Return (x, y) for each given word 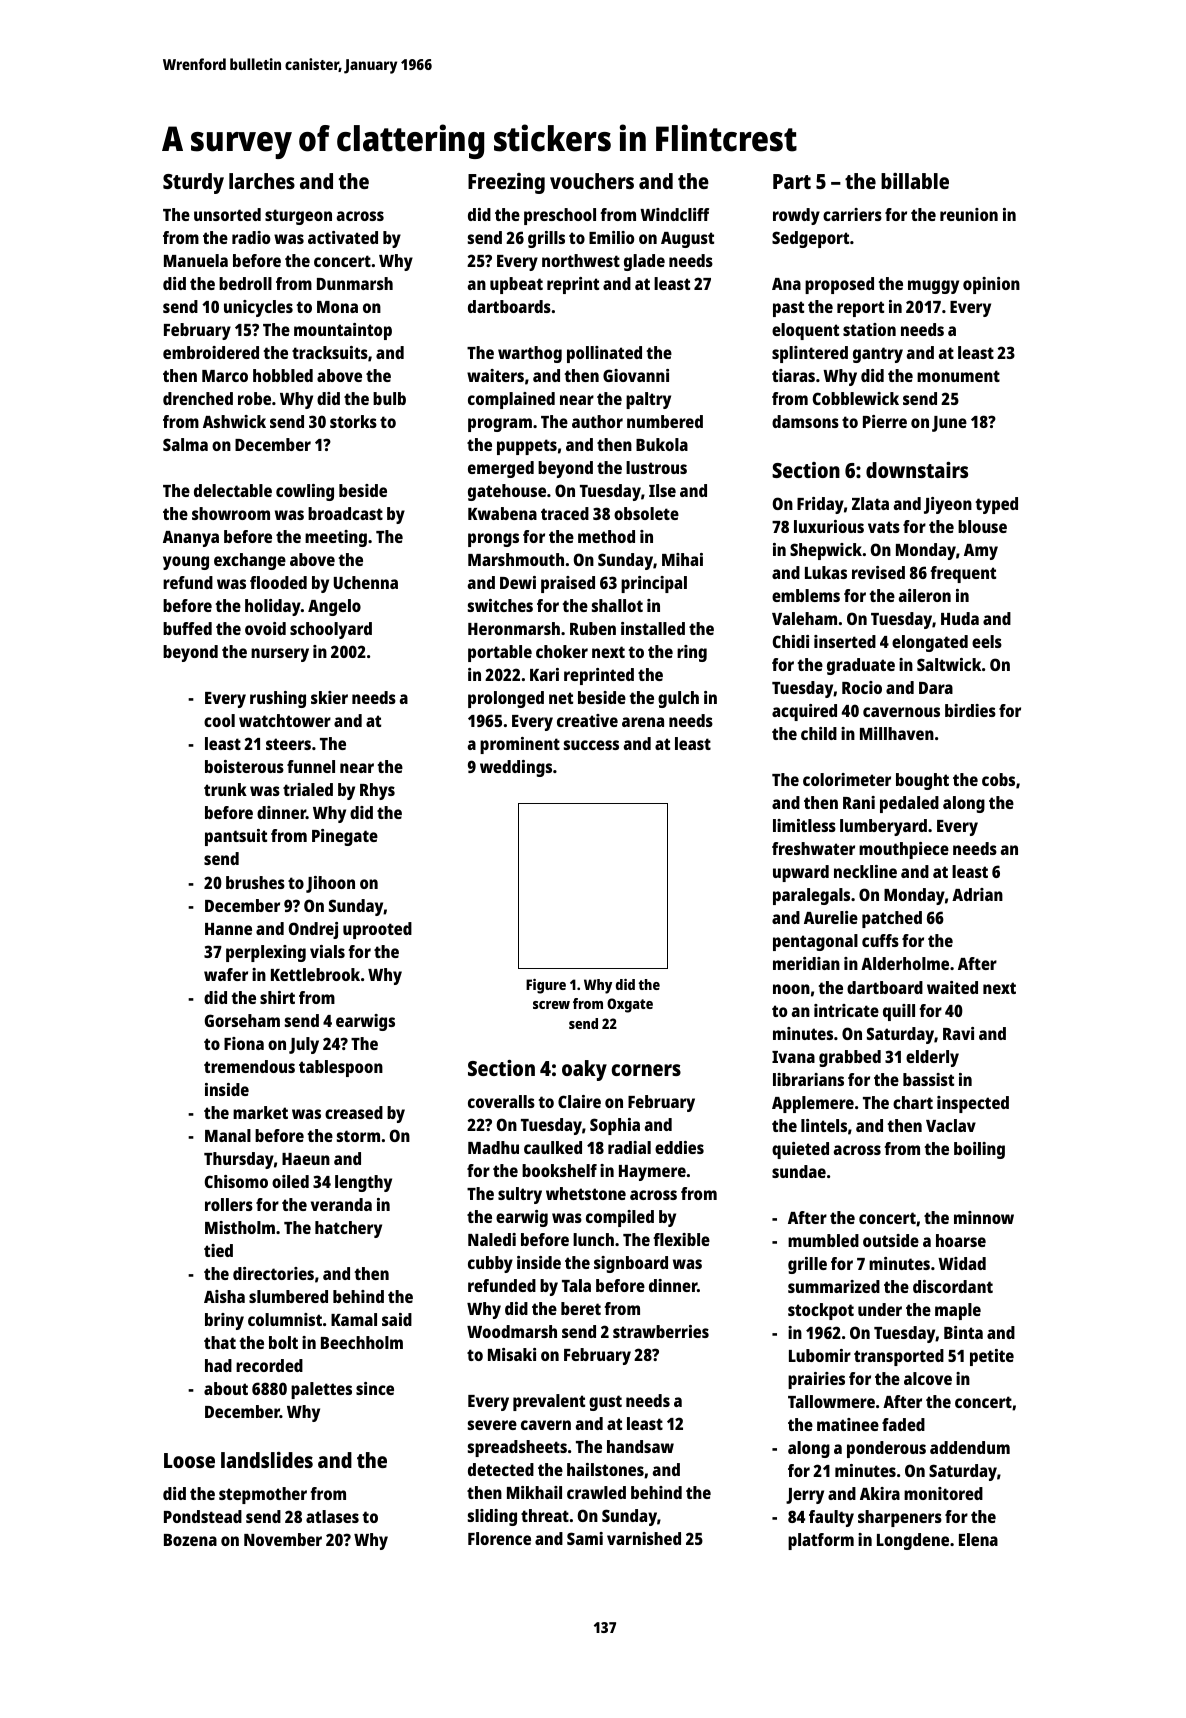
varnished (644, 1538)
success (591, 745)
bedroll (245, 283)
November (283, 1539)
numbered (665, 421)
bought (922, 781)
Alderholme (905, 963)
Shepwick (826, 551)
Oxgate (630, 1005)
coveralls (501, 1101)
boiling (979, 1150)
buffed (187, 628)
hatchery (348, 1229)
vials (327, 951)
